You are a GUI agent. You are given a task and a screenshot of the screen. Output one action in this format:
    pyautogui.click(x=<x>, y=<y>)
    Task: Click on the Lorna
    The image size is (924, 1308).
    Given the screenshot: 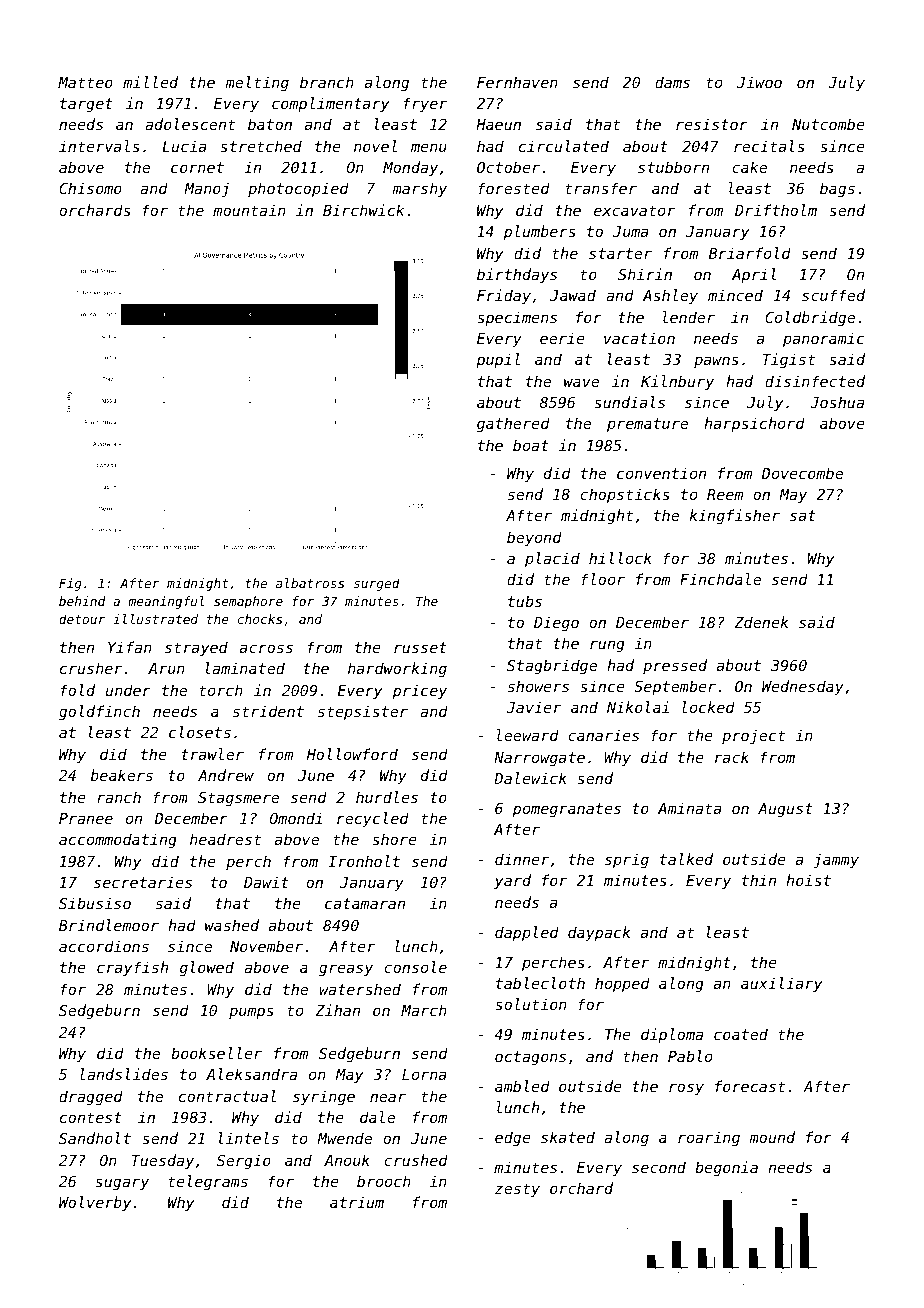 What is the action you would take?
    pyautogui.click(x=424, y=1074)
